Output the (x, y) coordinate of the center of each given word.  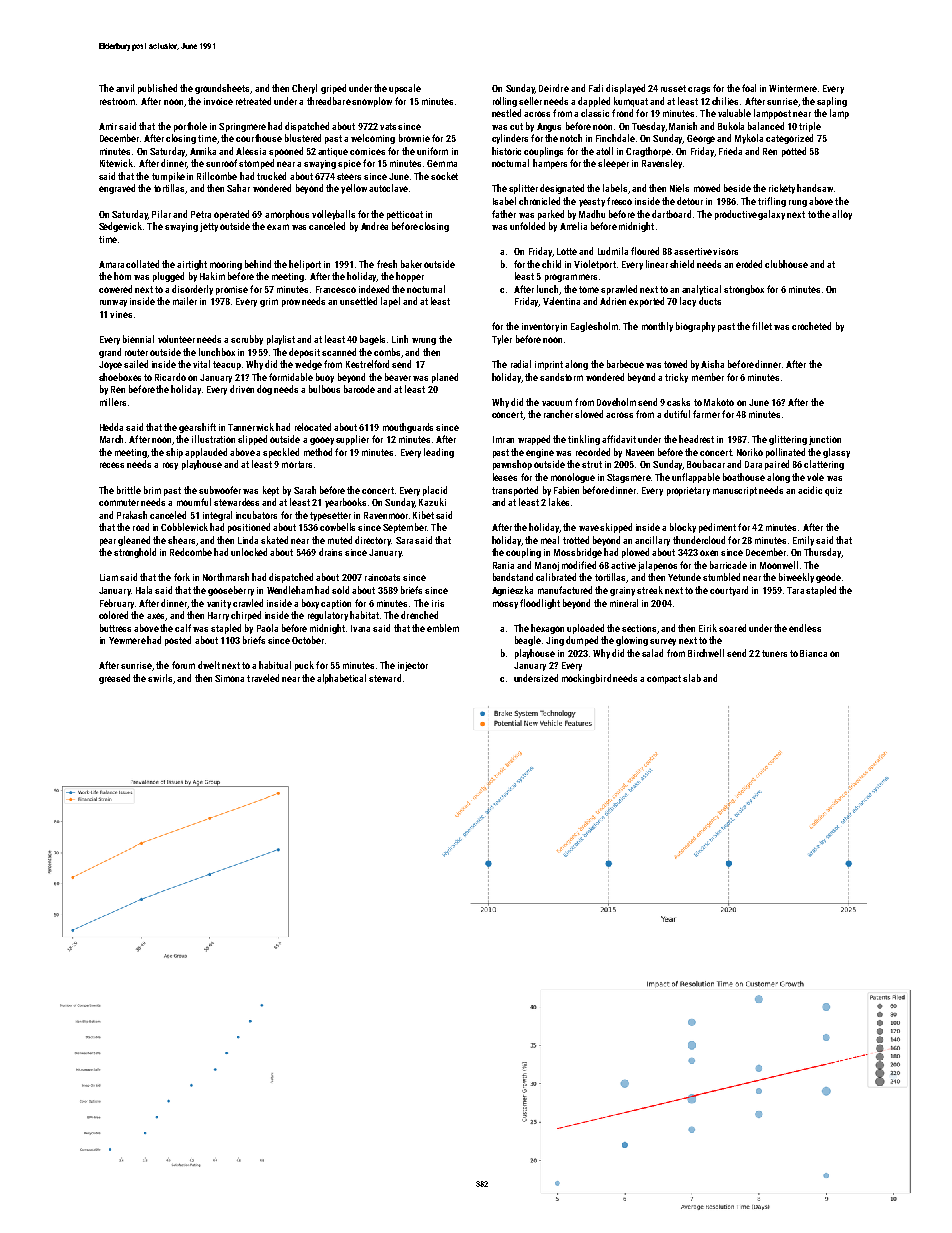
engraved (117, 189)
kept (271, 491)
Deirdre (554, 88)
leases (505, 477)
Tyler (502, 340)
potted (794, 152)
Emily (803, 541)
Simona (229, 678)
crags (699, 90)
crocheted (811, 326)
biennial (138, 339)
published (157, 89)
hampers (550, 164)
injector (413, 666)
